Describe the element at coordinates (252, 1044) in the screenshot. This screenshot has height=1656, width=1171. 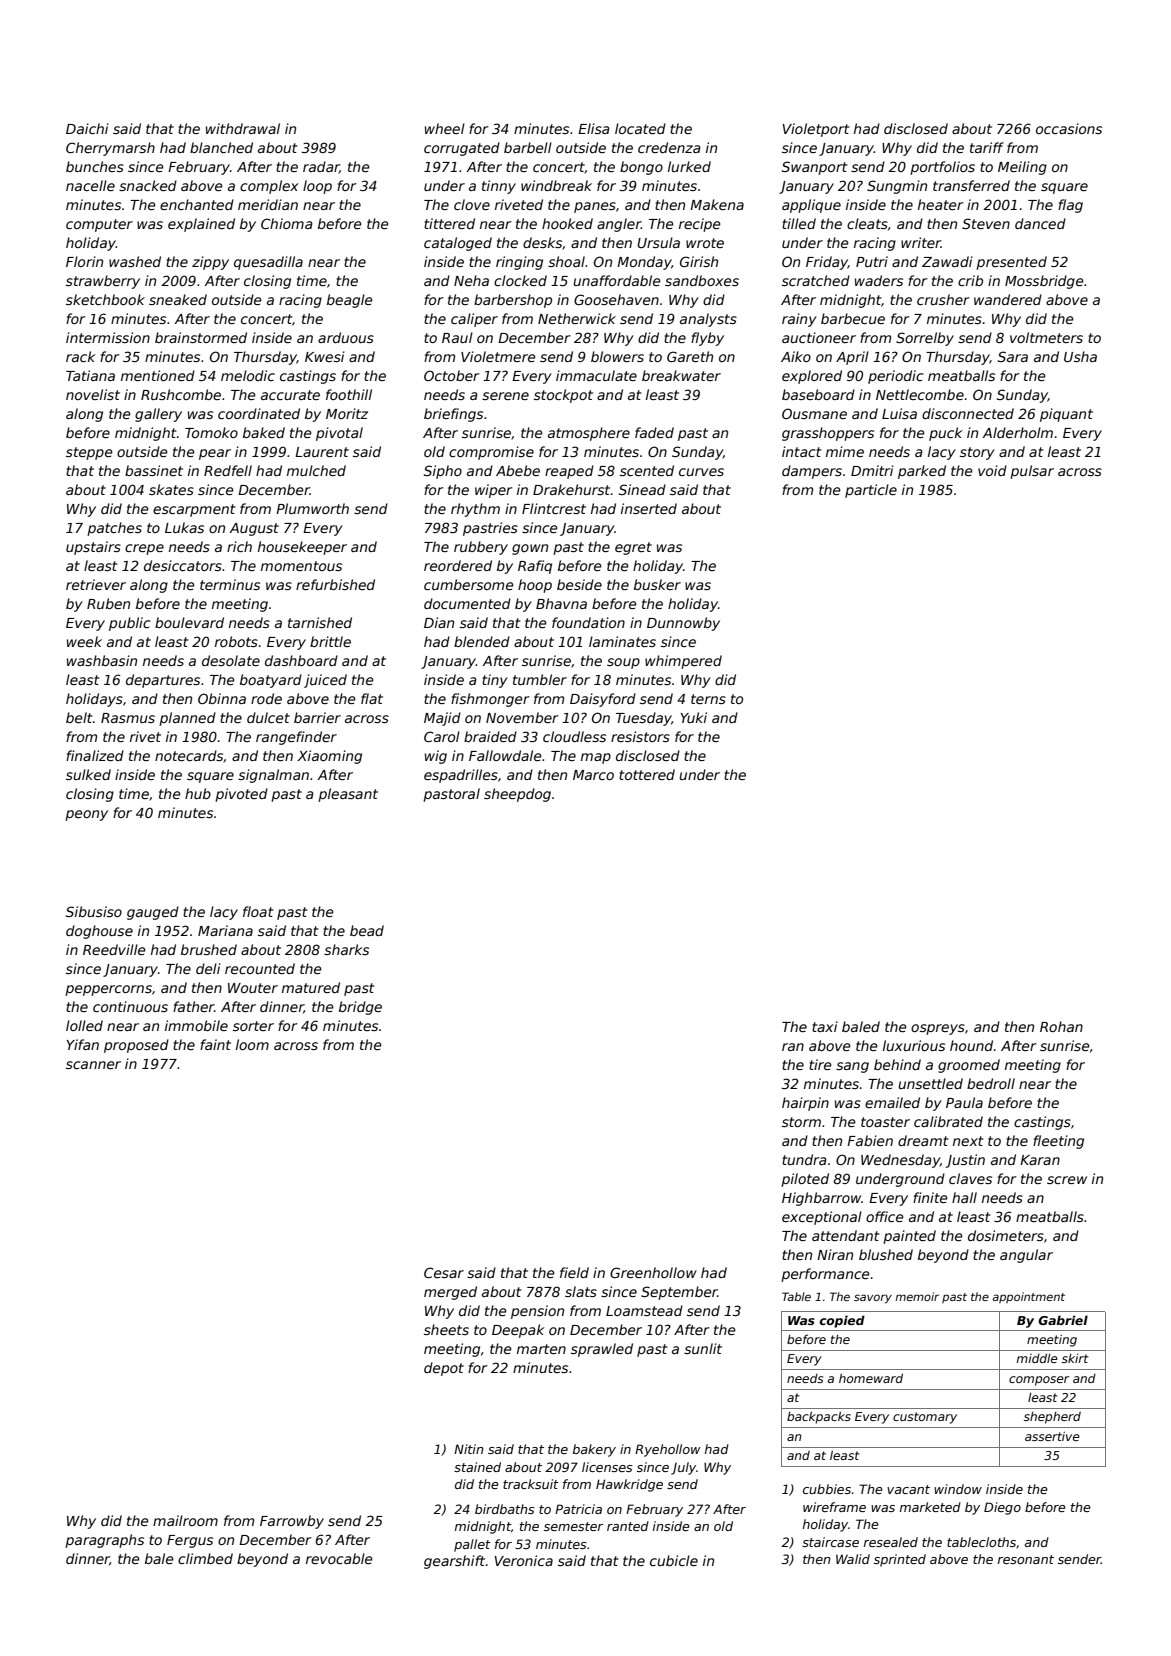
I see `loom` at that location.
